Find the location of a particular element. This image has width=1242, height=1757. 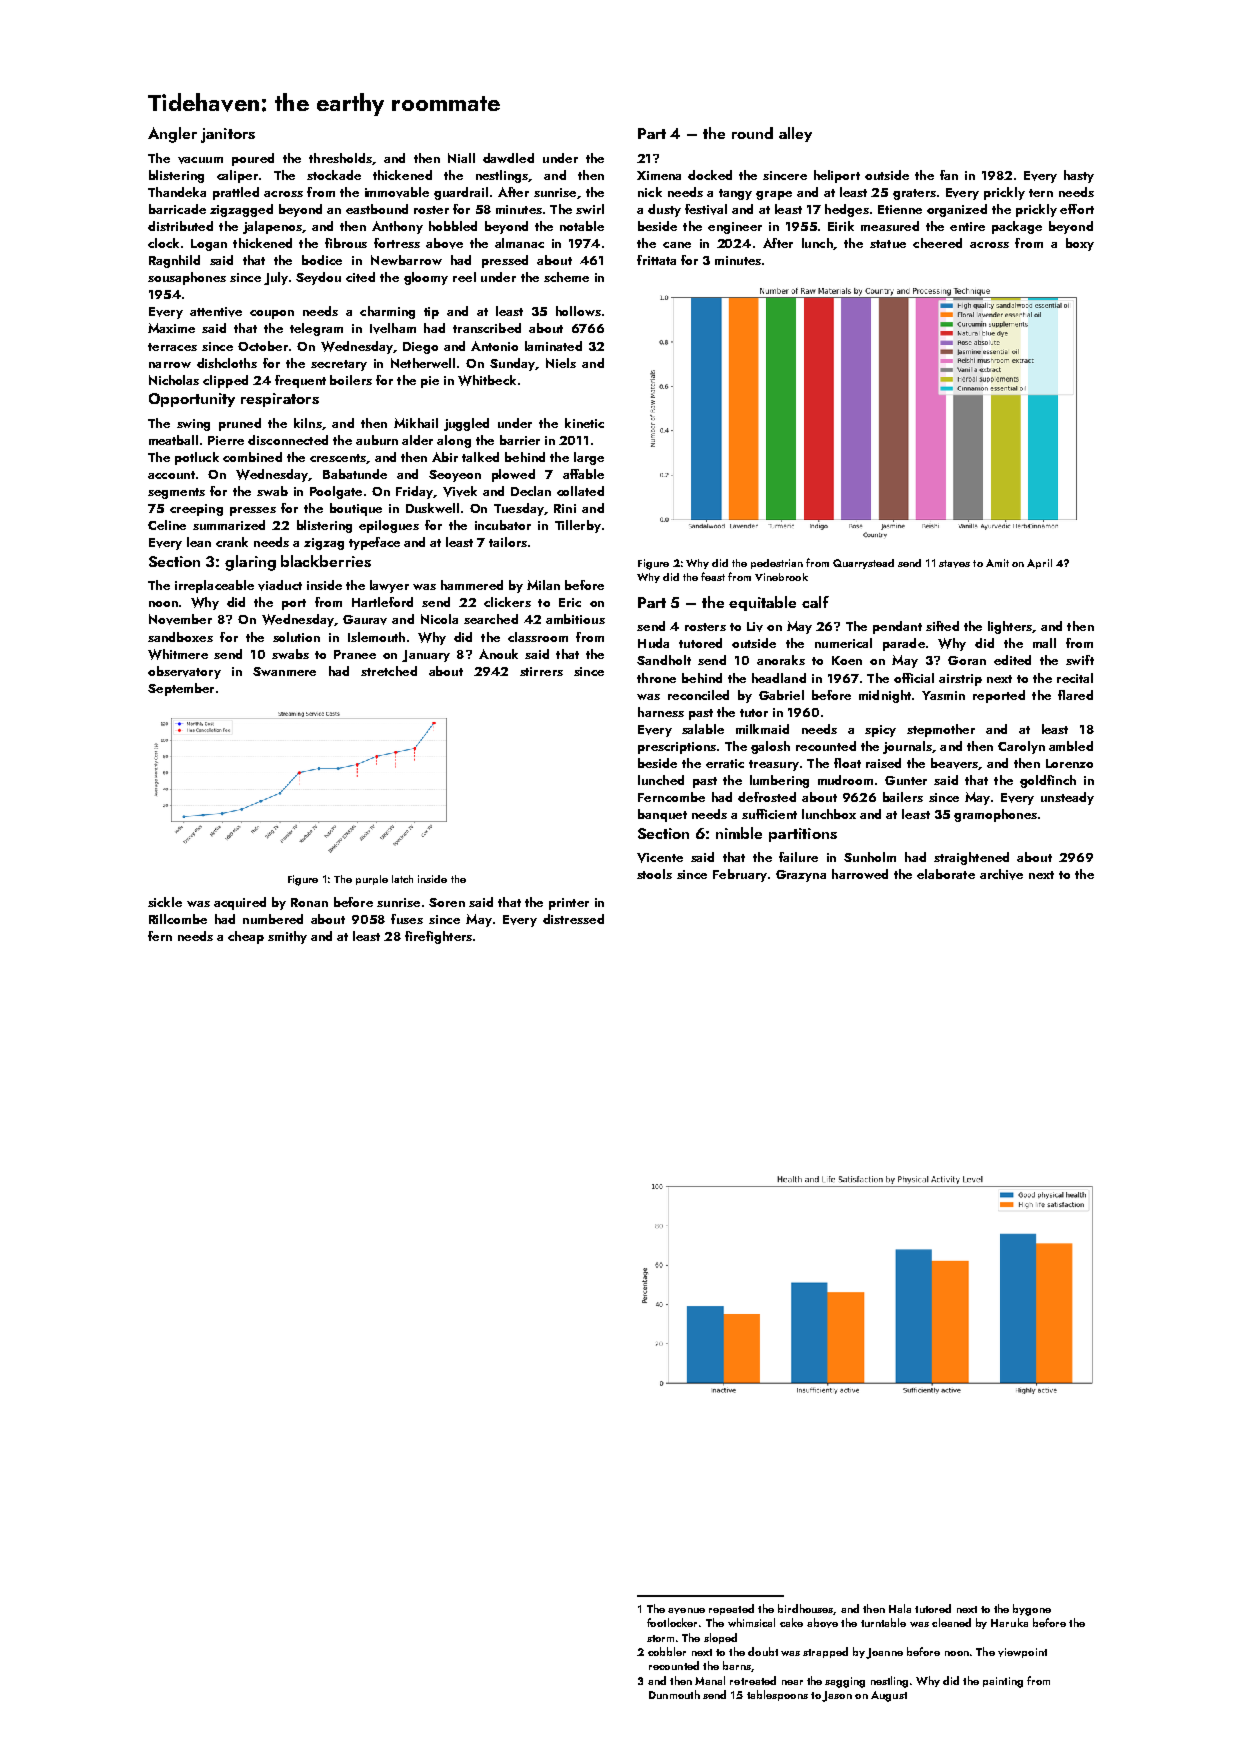

fan is located at coordinates (949, 175).
